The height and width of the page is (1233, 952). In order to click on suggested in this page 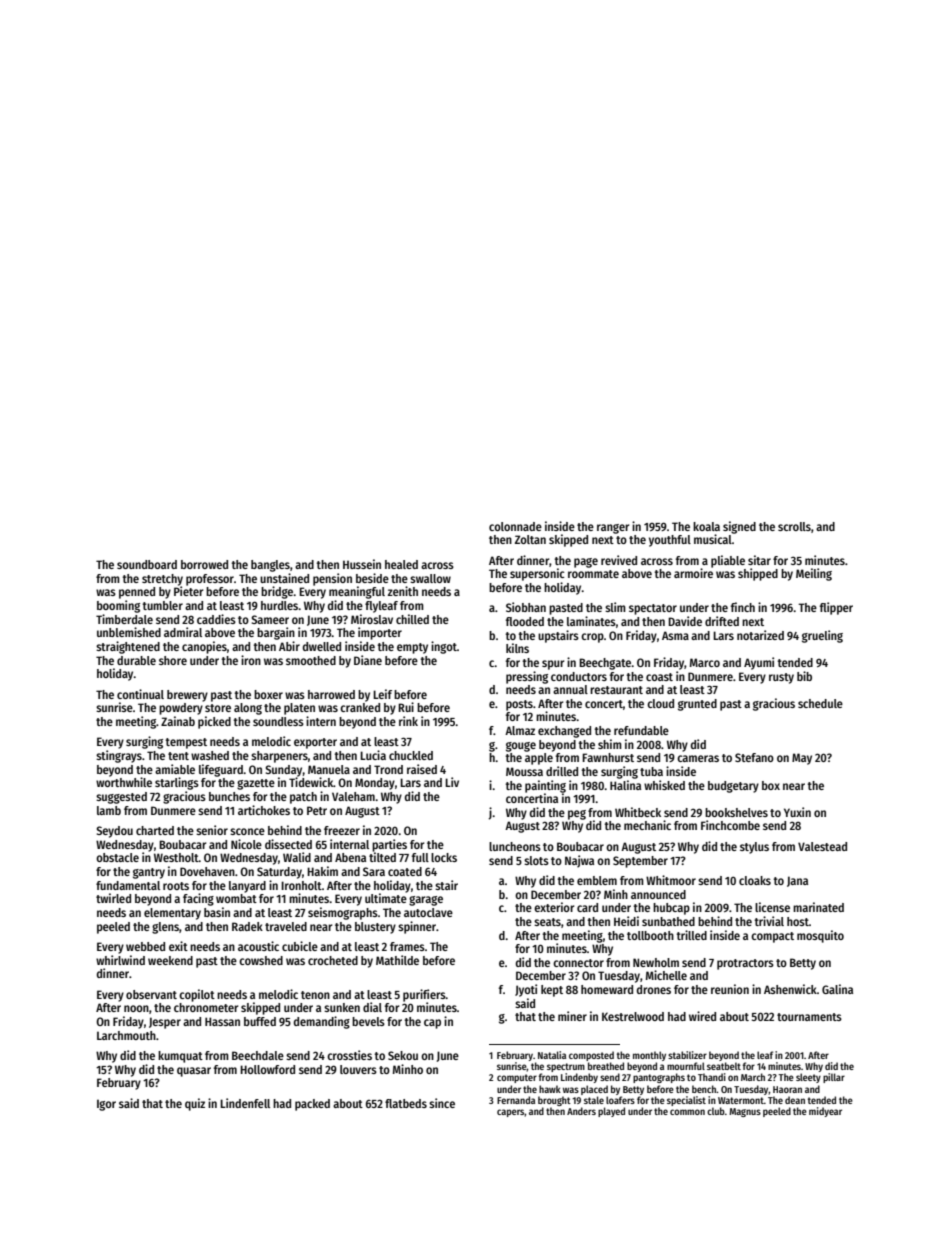, I will do `click(121, 798)`.
